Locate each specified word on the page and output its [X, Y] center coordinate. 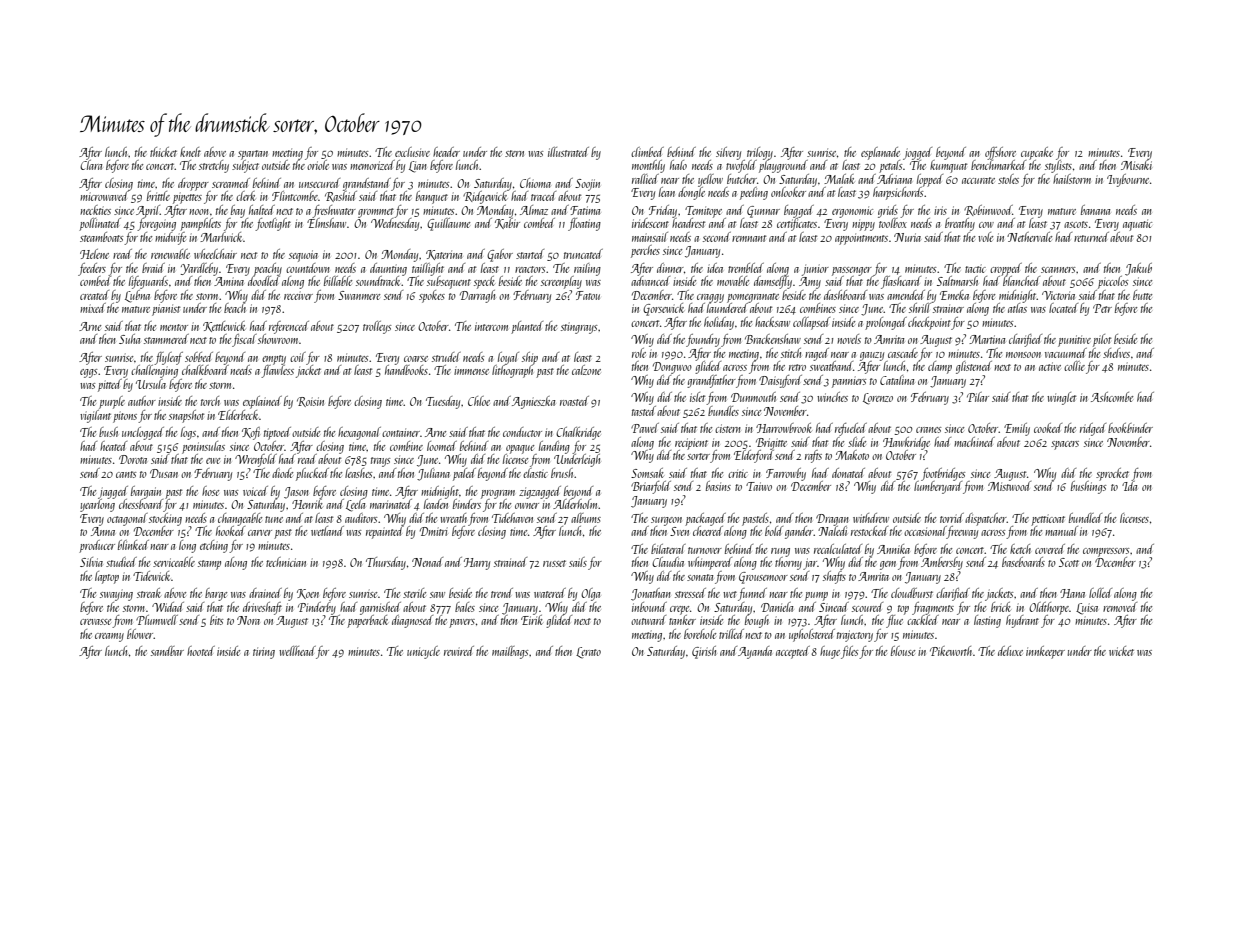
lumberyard [938, 487]
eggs [88, 373]
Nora [248, 620]
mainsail [650, 237]
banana [1095, 210]
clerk [245, 196]
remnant [749, 238]
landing [554, 447]
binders [467, 504]
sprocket [1112, 474]
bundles [723, 411]
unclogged [143, 433]
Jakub [1138, 269]
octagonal [127, 519]
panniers [849, 382]
